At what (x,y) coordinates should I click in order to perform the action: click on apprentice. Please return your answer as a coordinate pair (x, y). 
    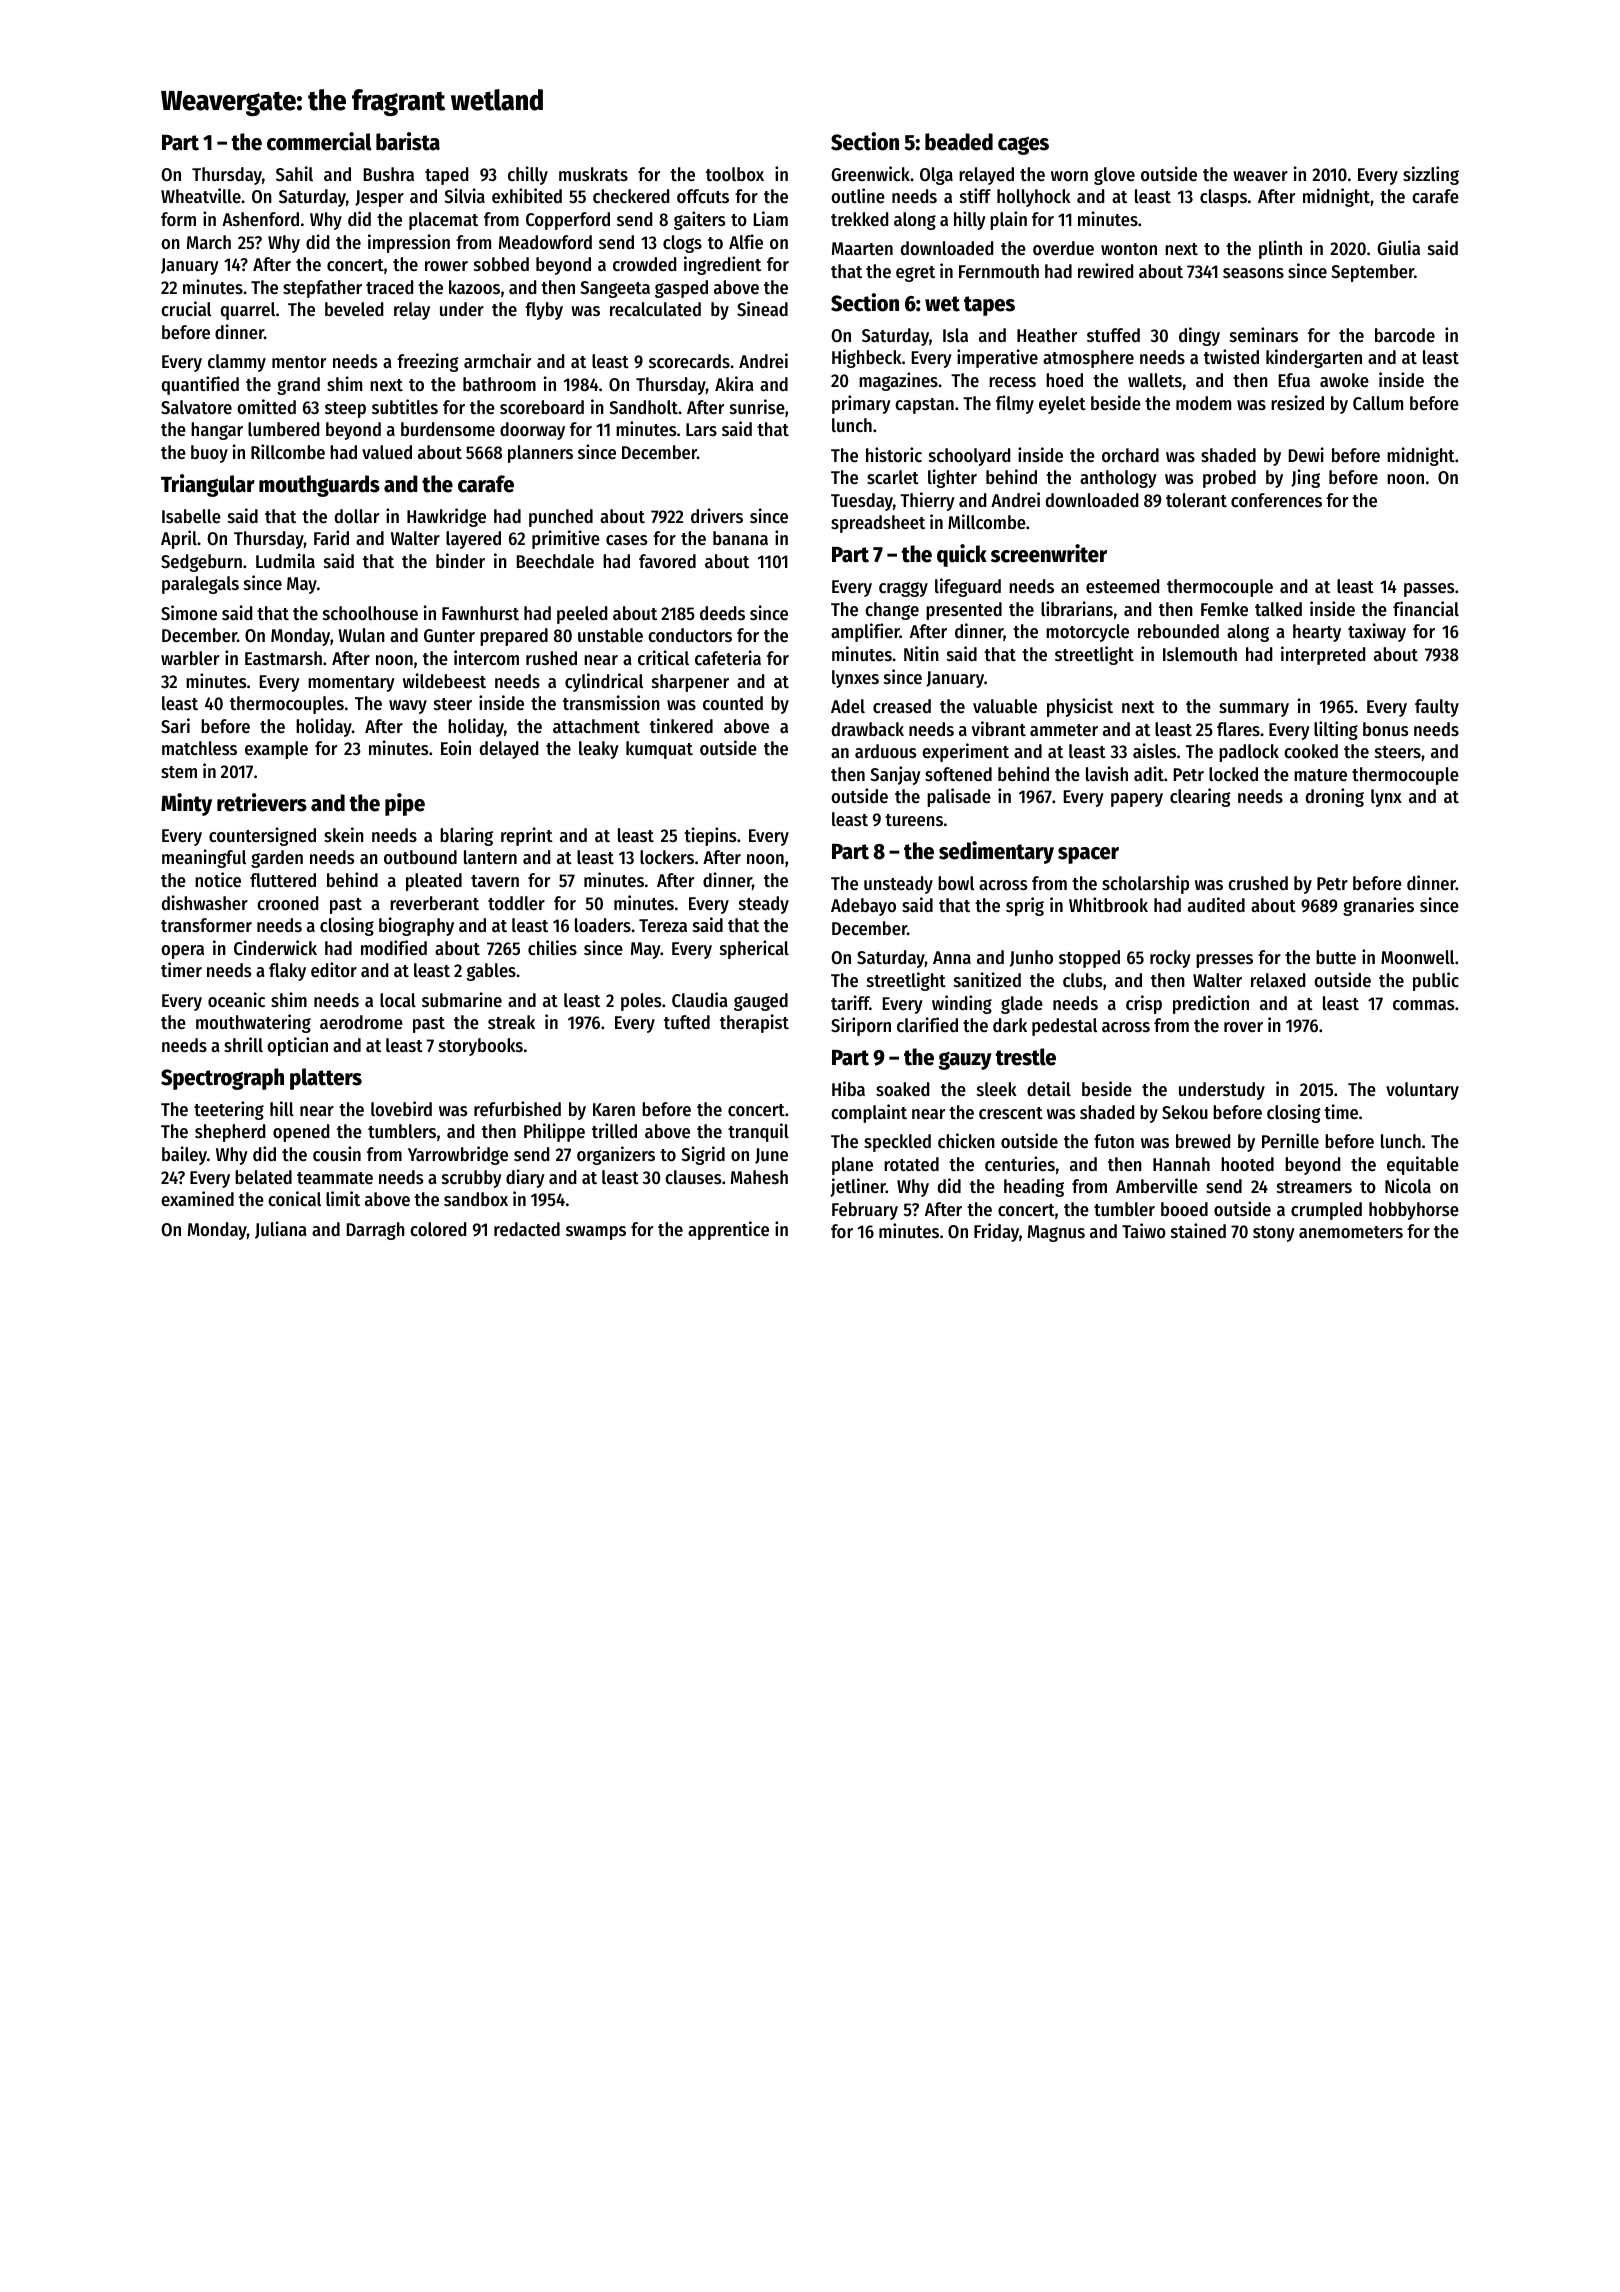
    Looking at the image, I should click on (728, 1230).
